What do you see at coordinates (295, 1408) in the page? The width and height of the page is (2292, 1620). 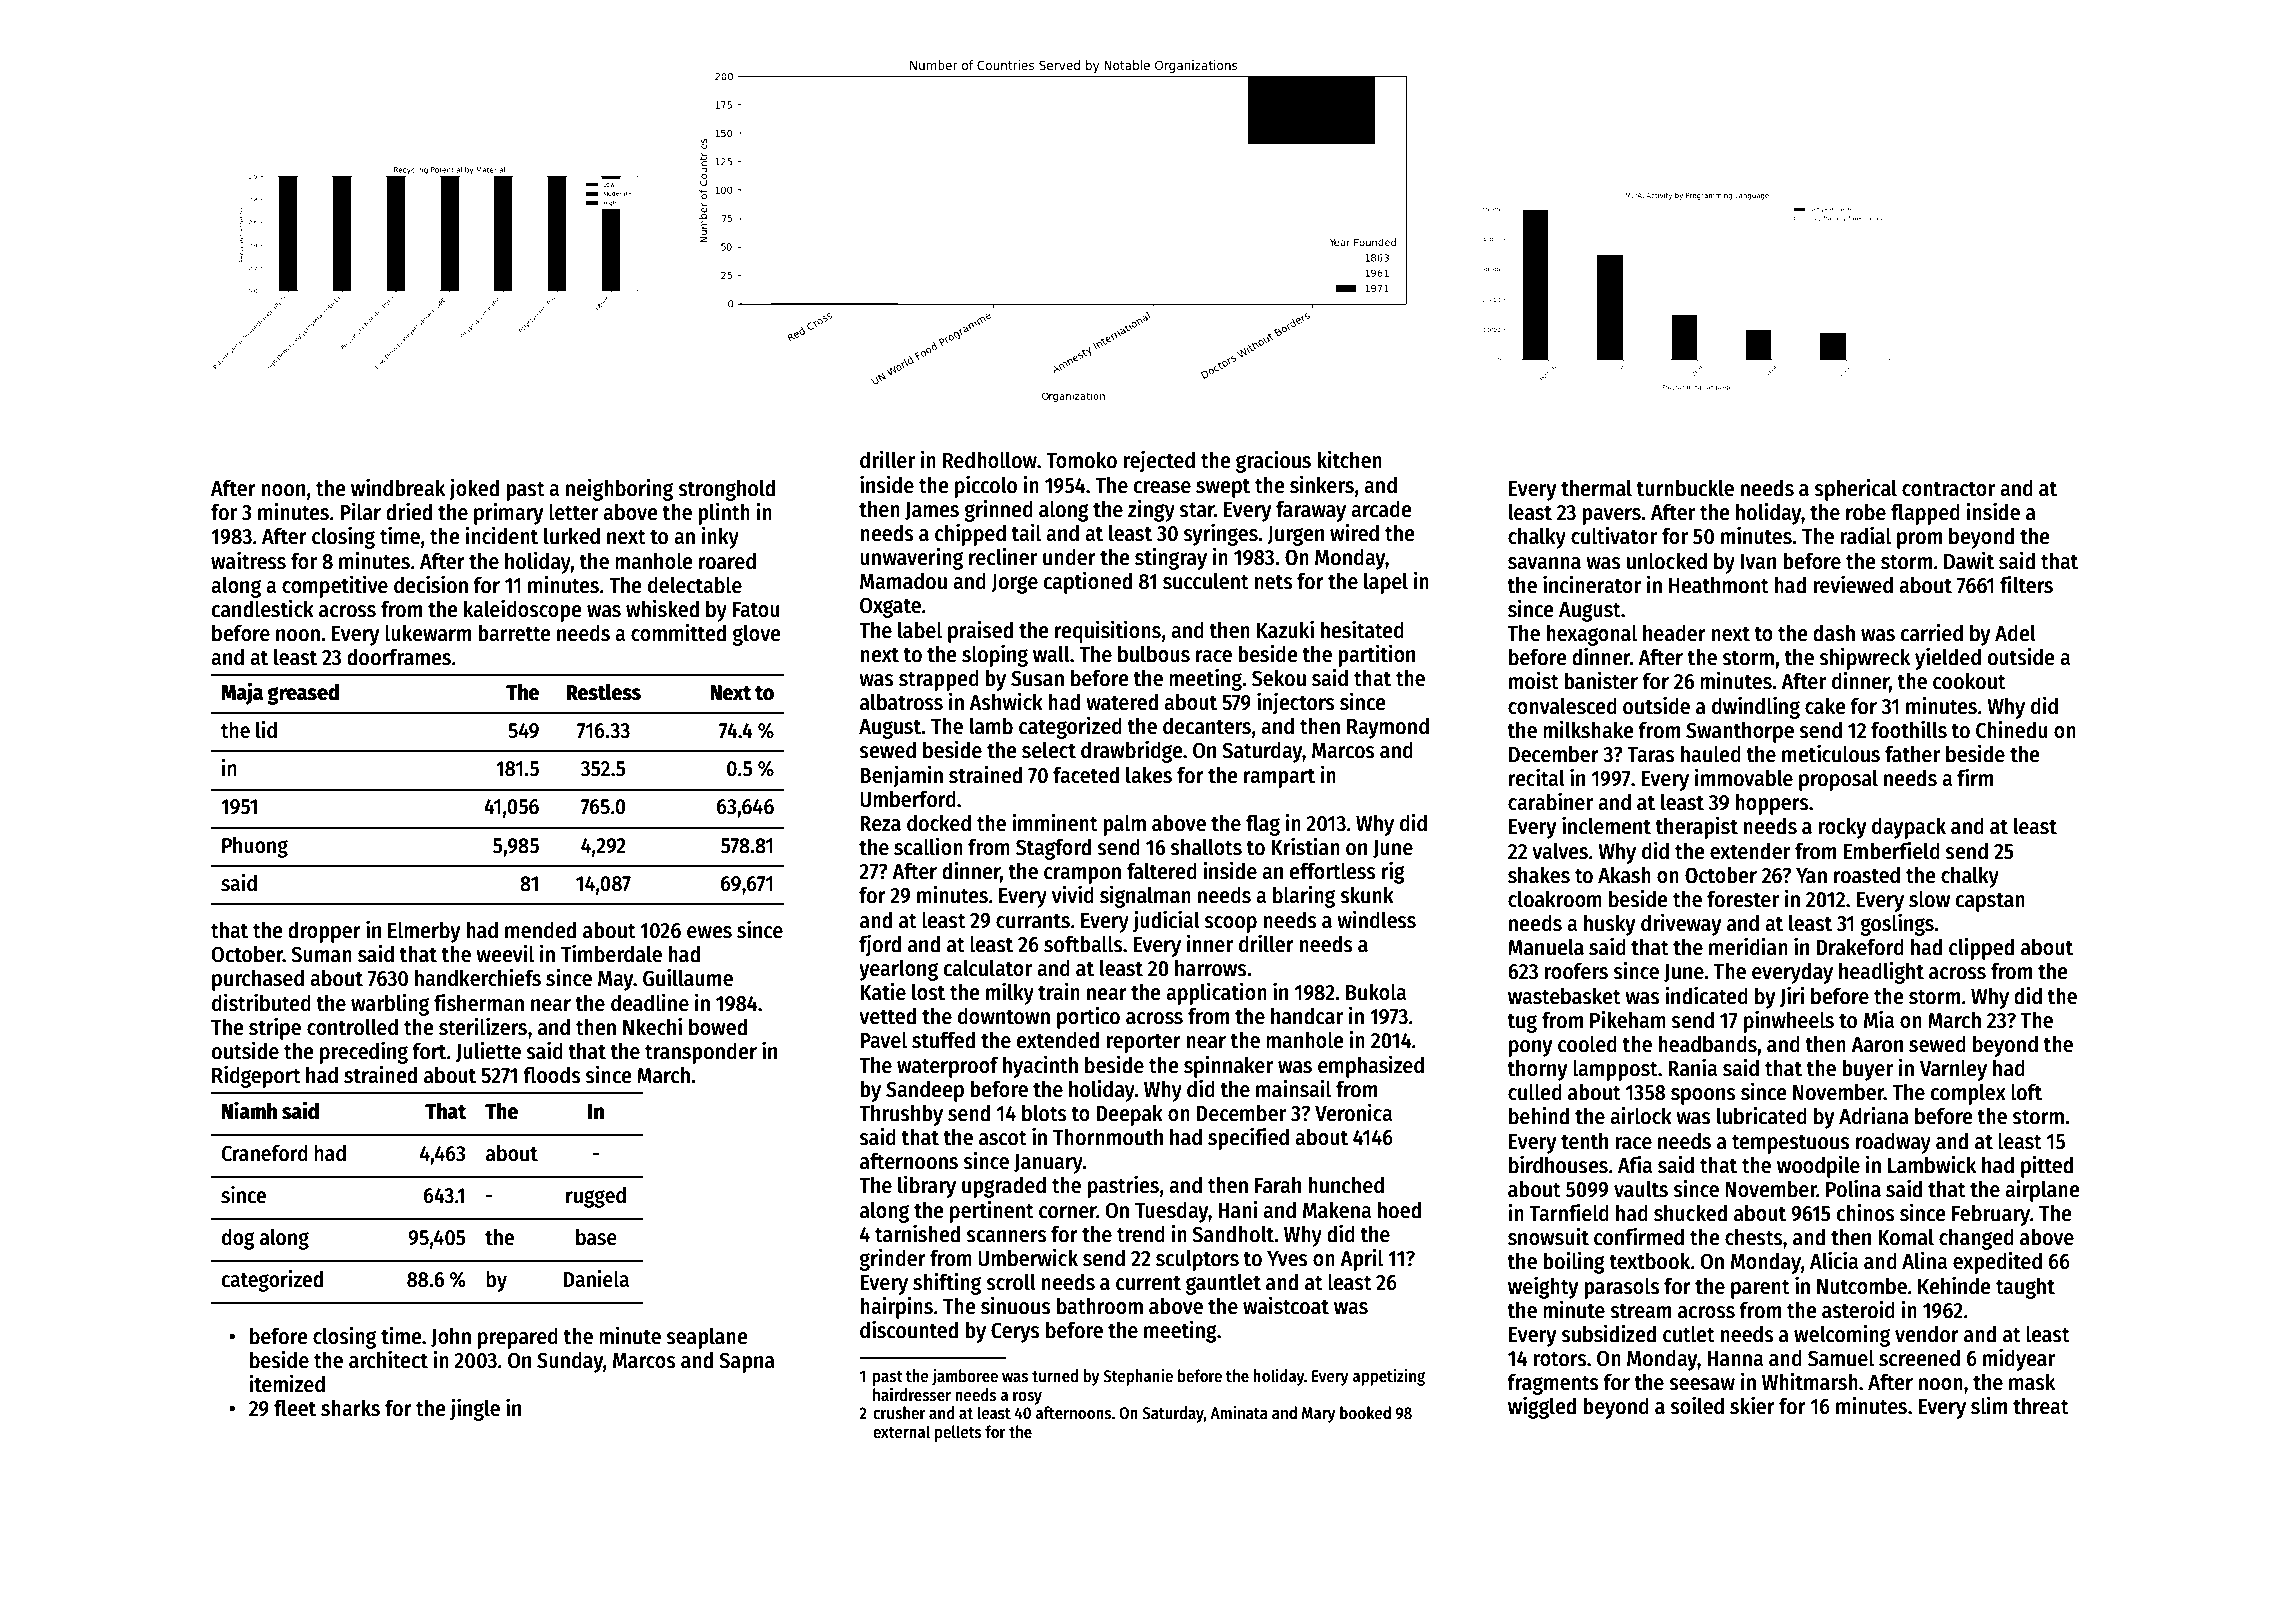 I see `fleet` at bounding box center [295, 1408].
